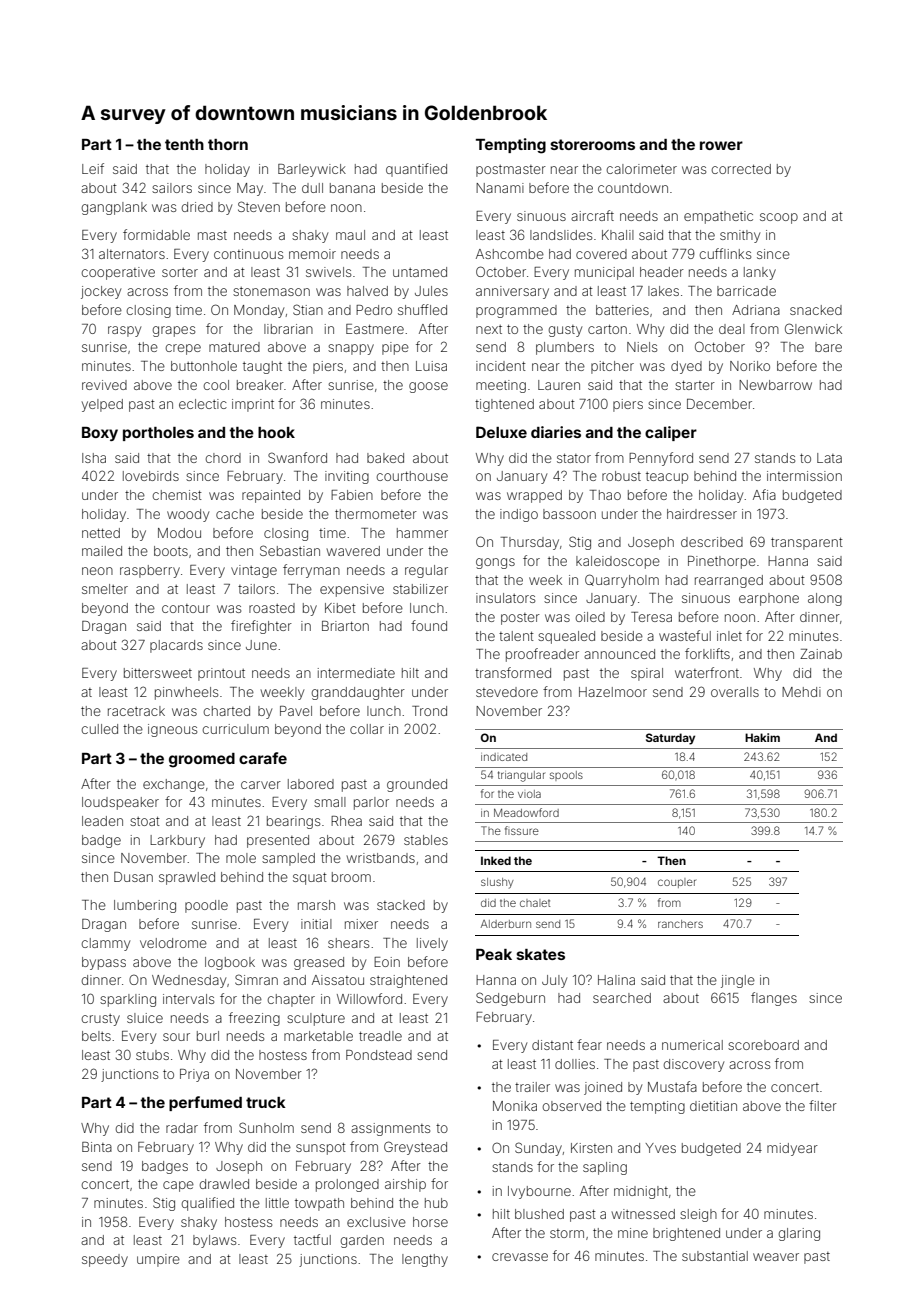  I want to click on coupler, so click(677, 883).
